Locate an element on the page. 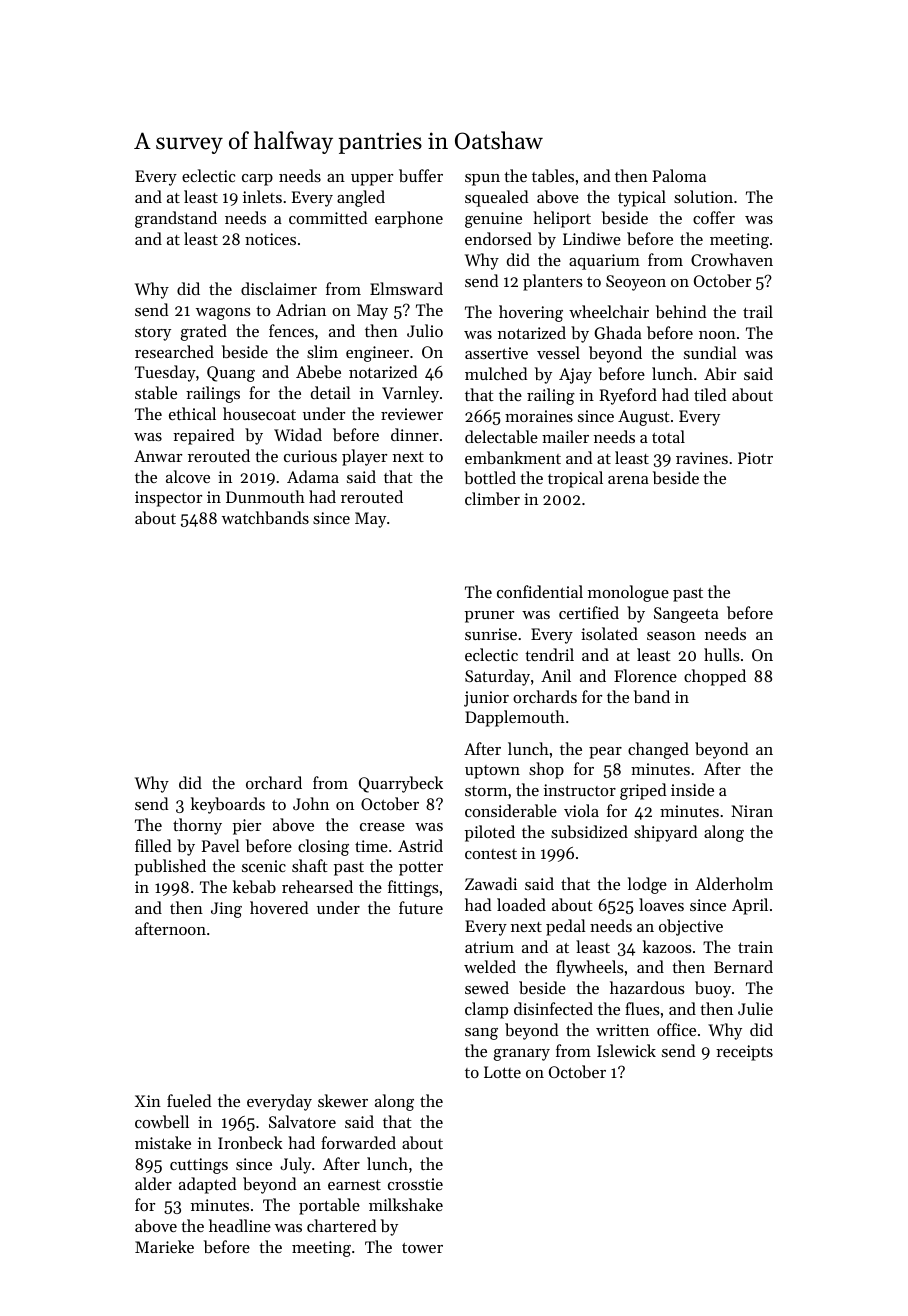 Image resolution: width=908 pixels, height=1316 pixels. tiled is located at coordinates (710, 394).
